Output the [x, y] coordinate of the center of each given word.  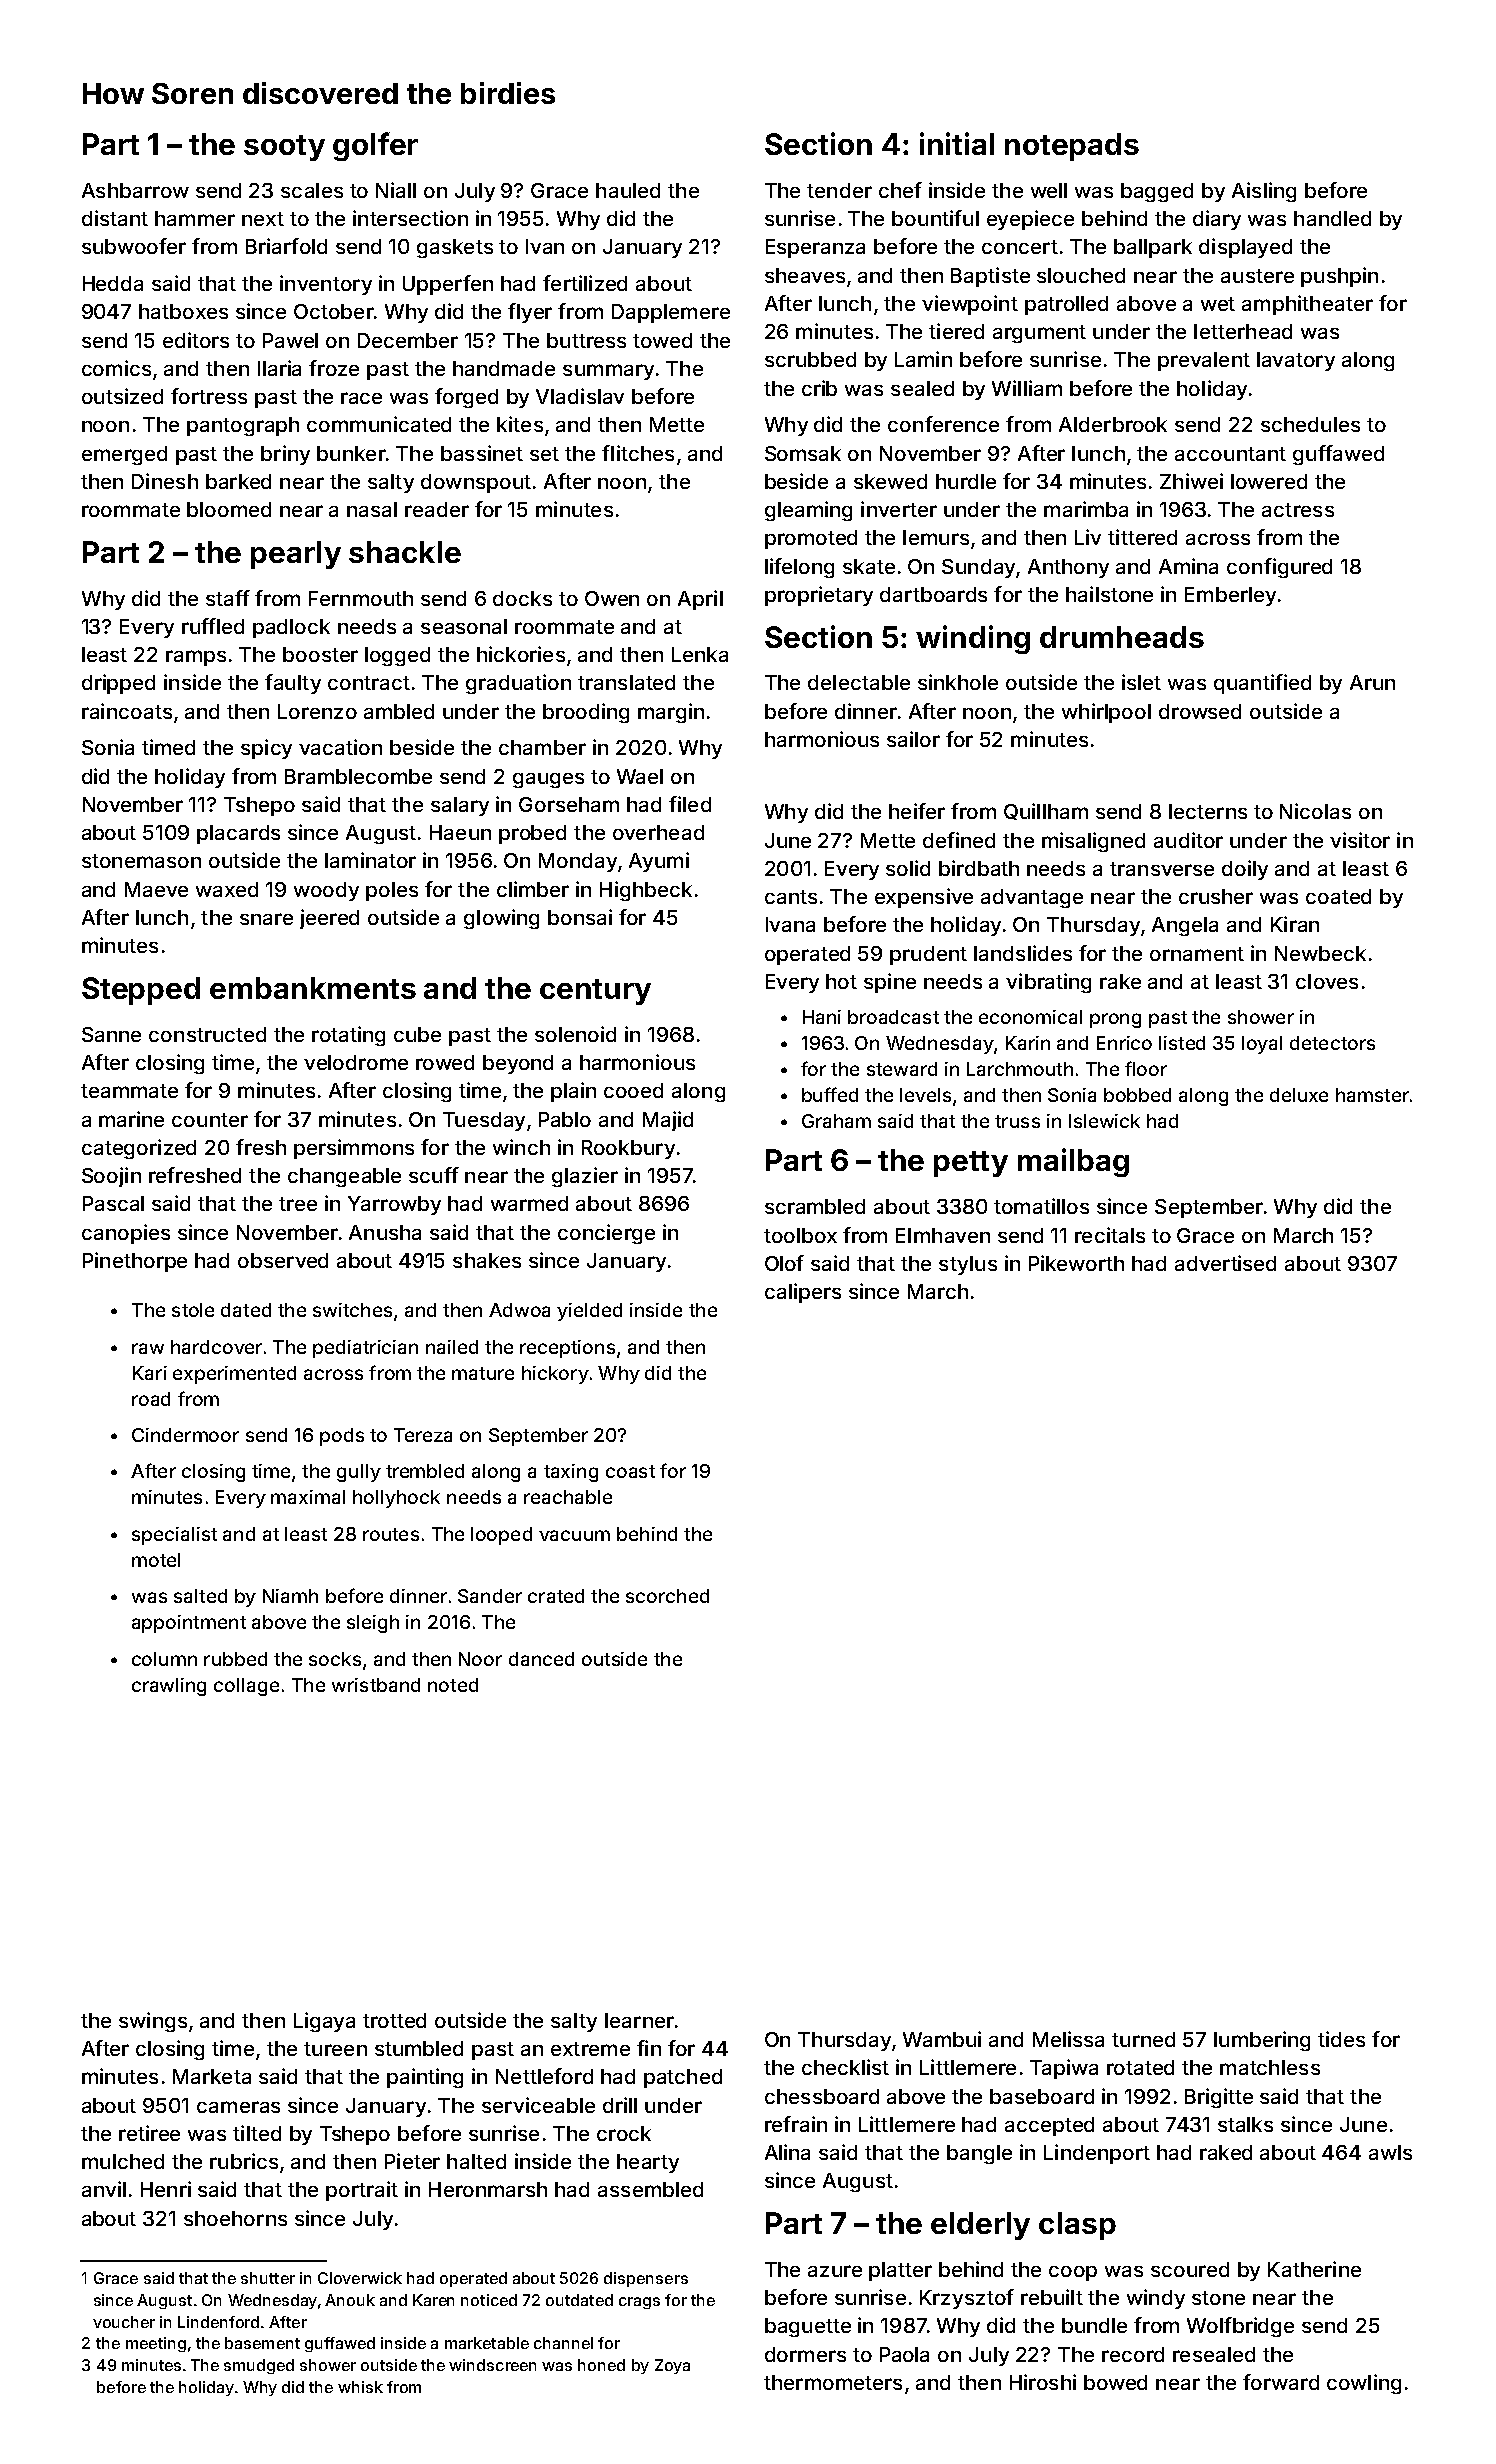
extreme [590, 2049]
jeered [329, 919]
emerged [124, 455]
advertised [1225, 1263]
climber [533, 889]
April [700, 600]
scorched [667, 1596]
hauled [628, 190]
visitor [1360, 840]
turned [1143, 2039]
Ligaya [324, 2022]
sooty [284, 148]
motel [156, 1560]
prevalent [1204, 361]
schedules [1310, 424]
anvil [104, 2189]
